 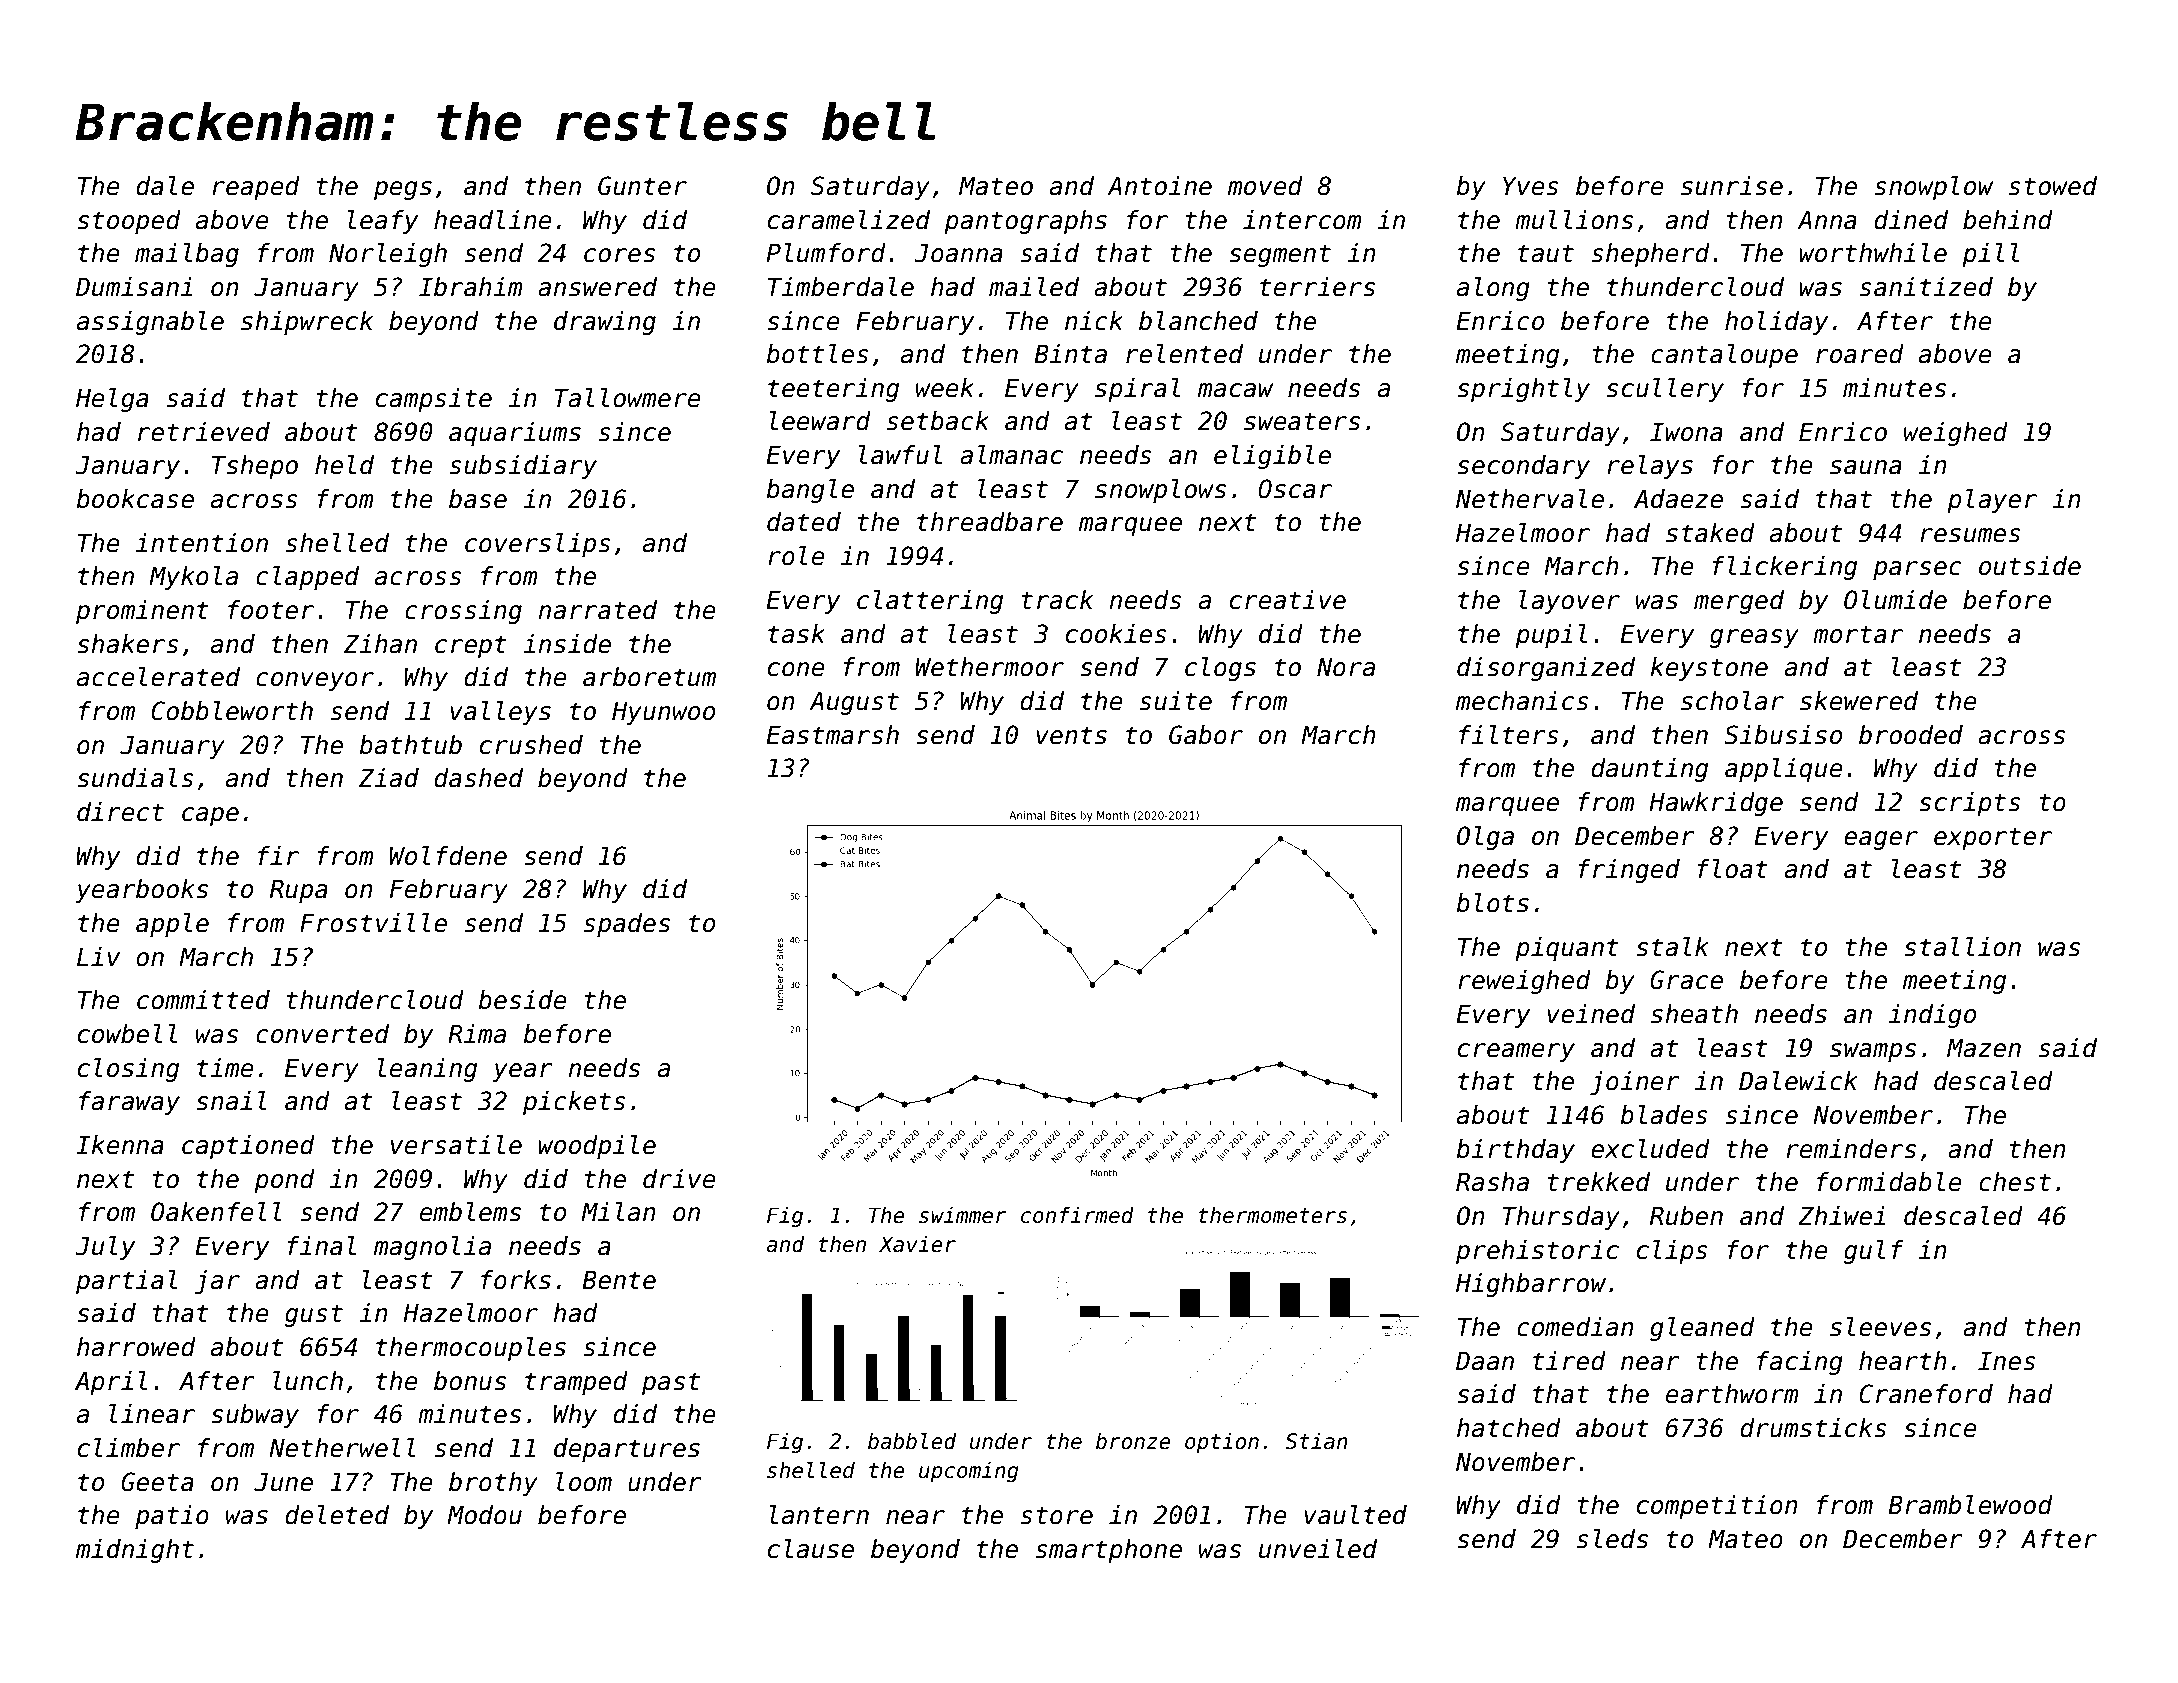 I want to click on Nora, so click(x=1346, y=667).
